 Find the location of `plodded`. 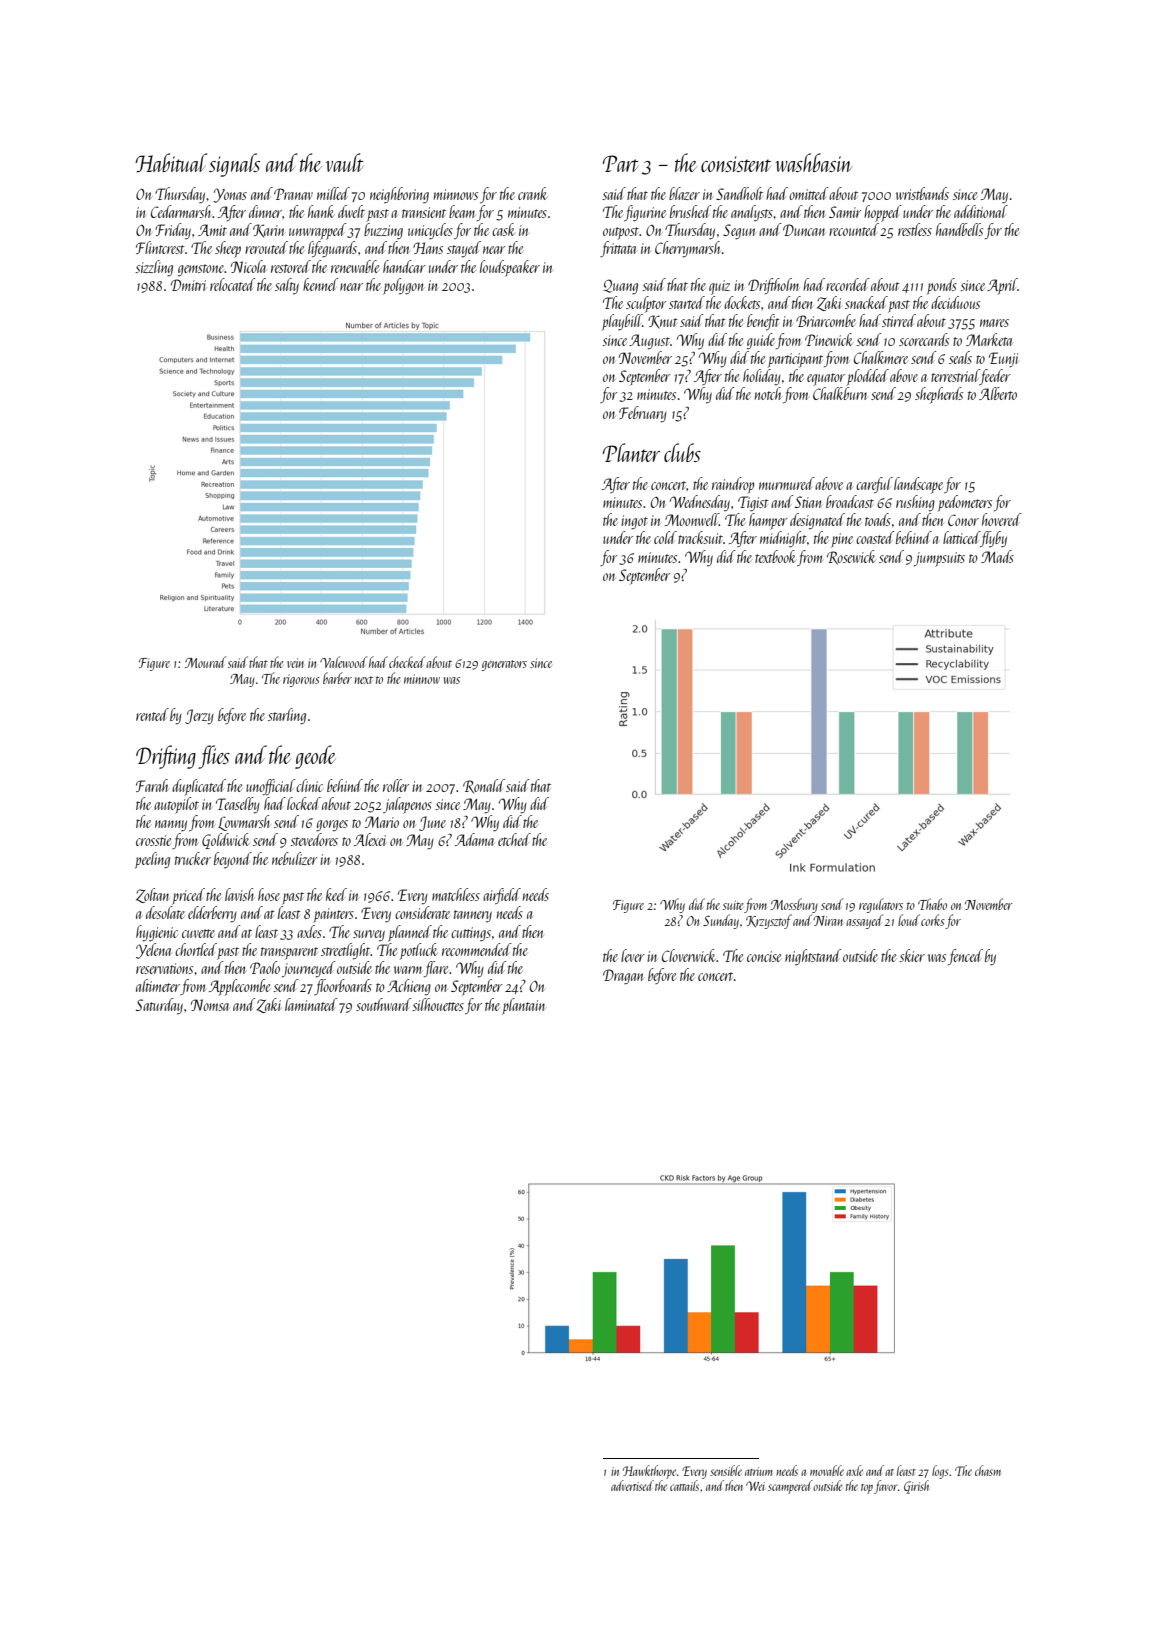

plodded is located at coordinates (868, 377).
